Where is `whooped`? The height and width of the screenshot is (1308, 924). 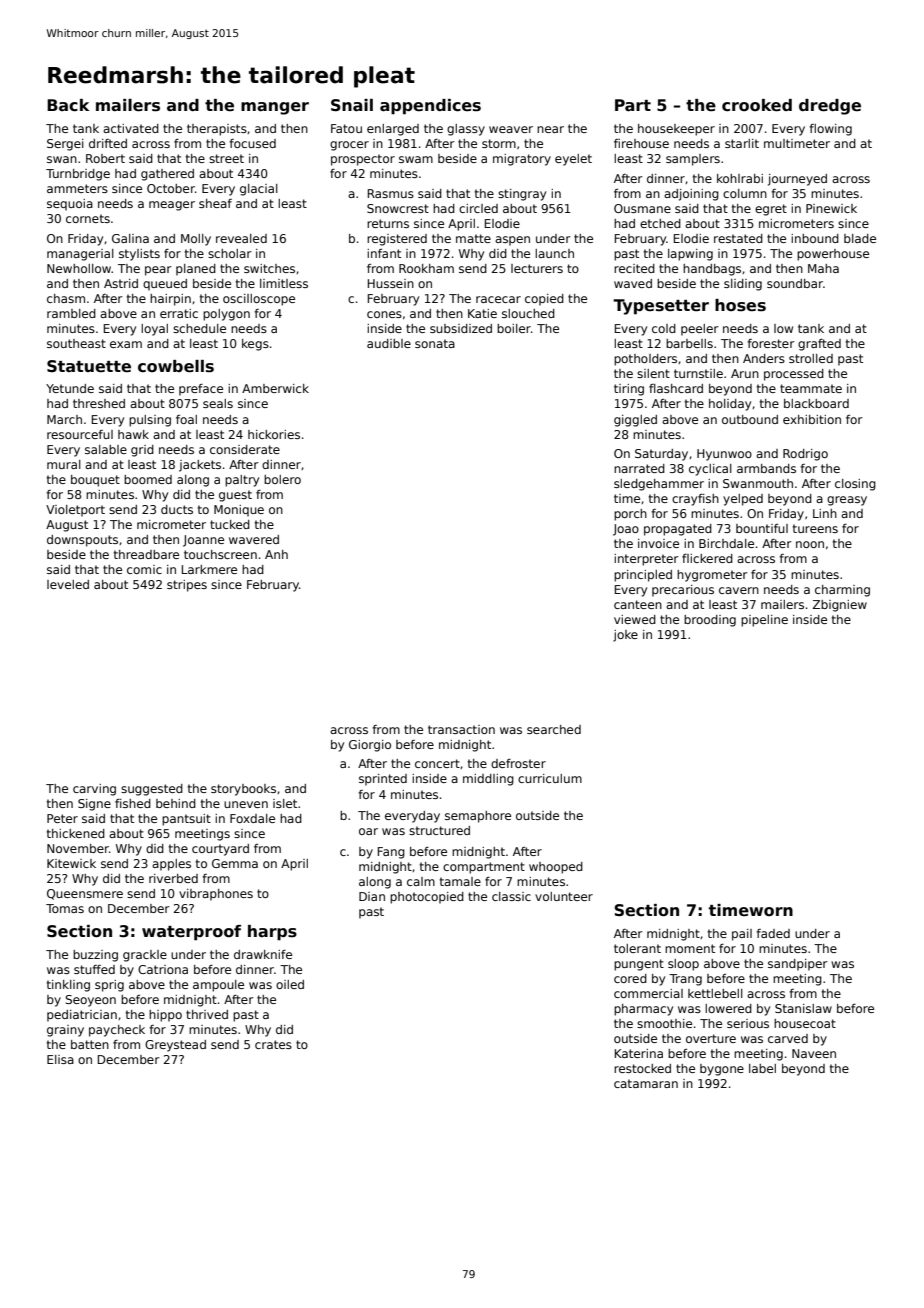 whooped is located at coordinates (556, 868).
